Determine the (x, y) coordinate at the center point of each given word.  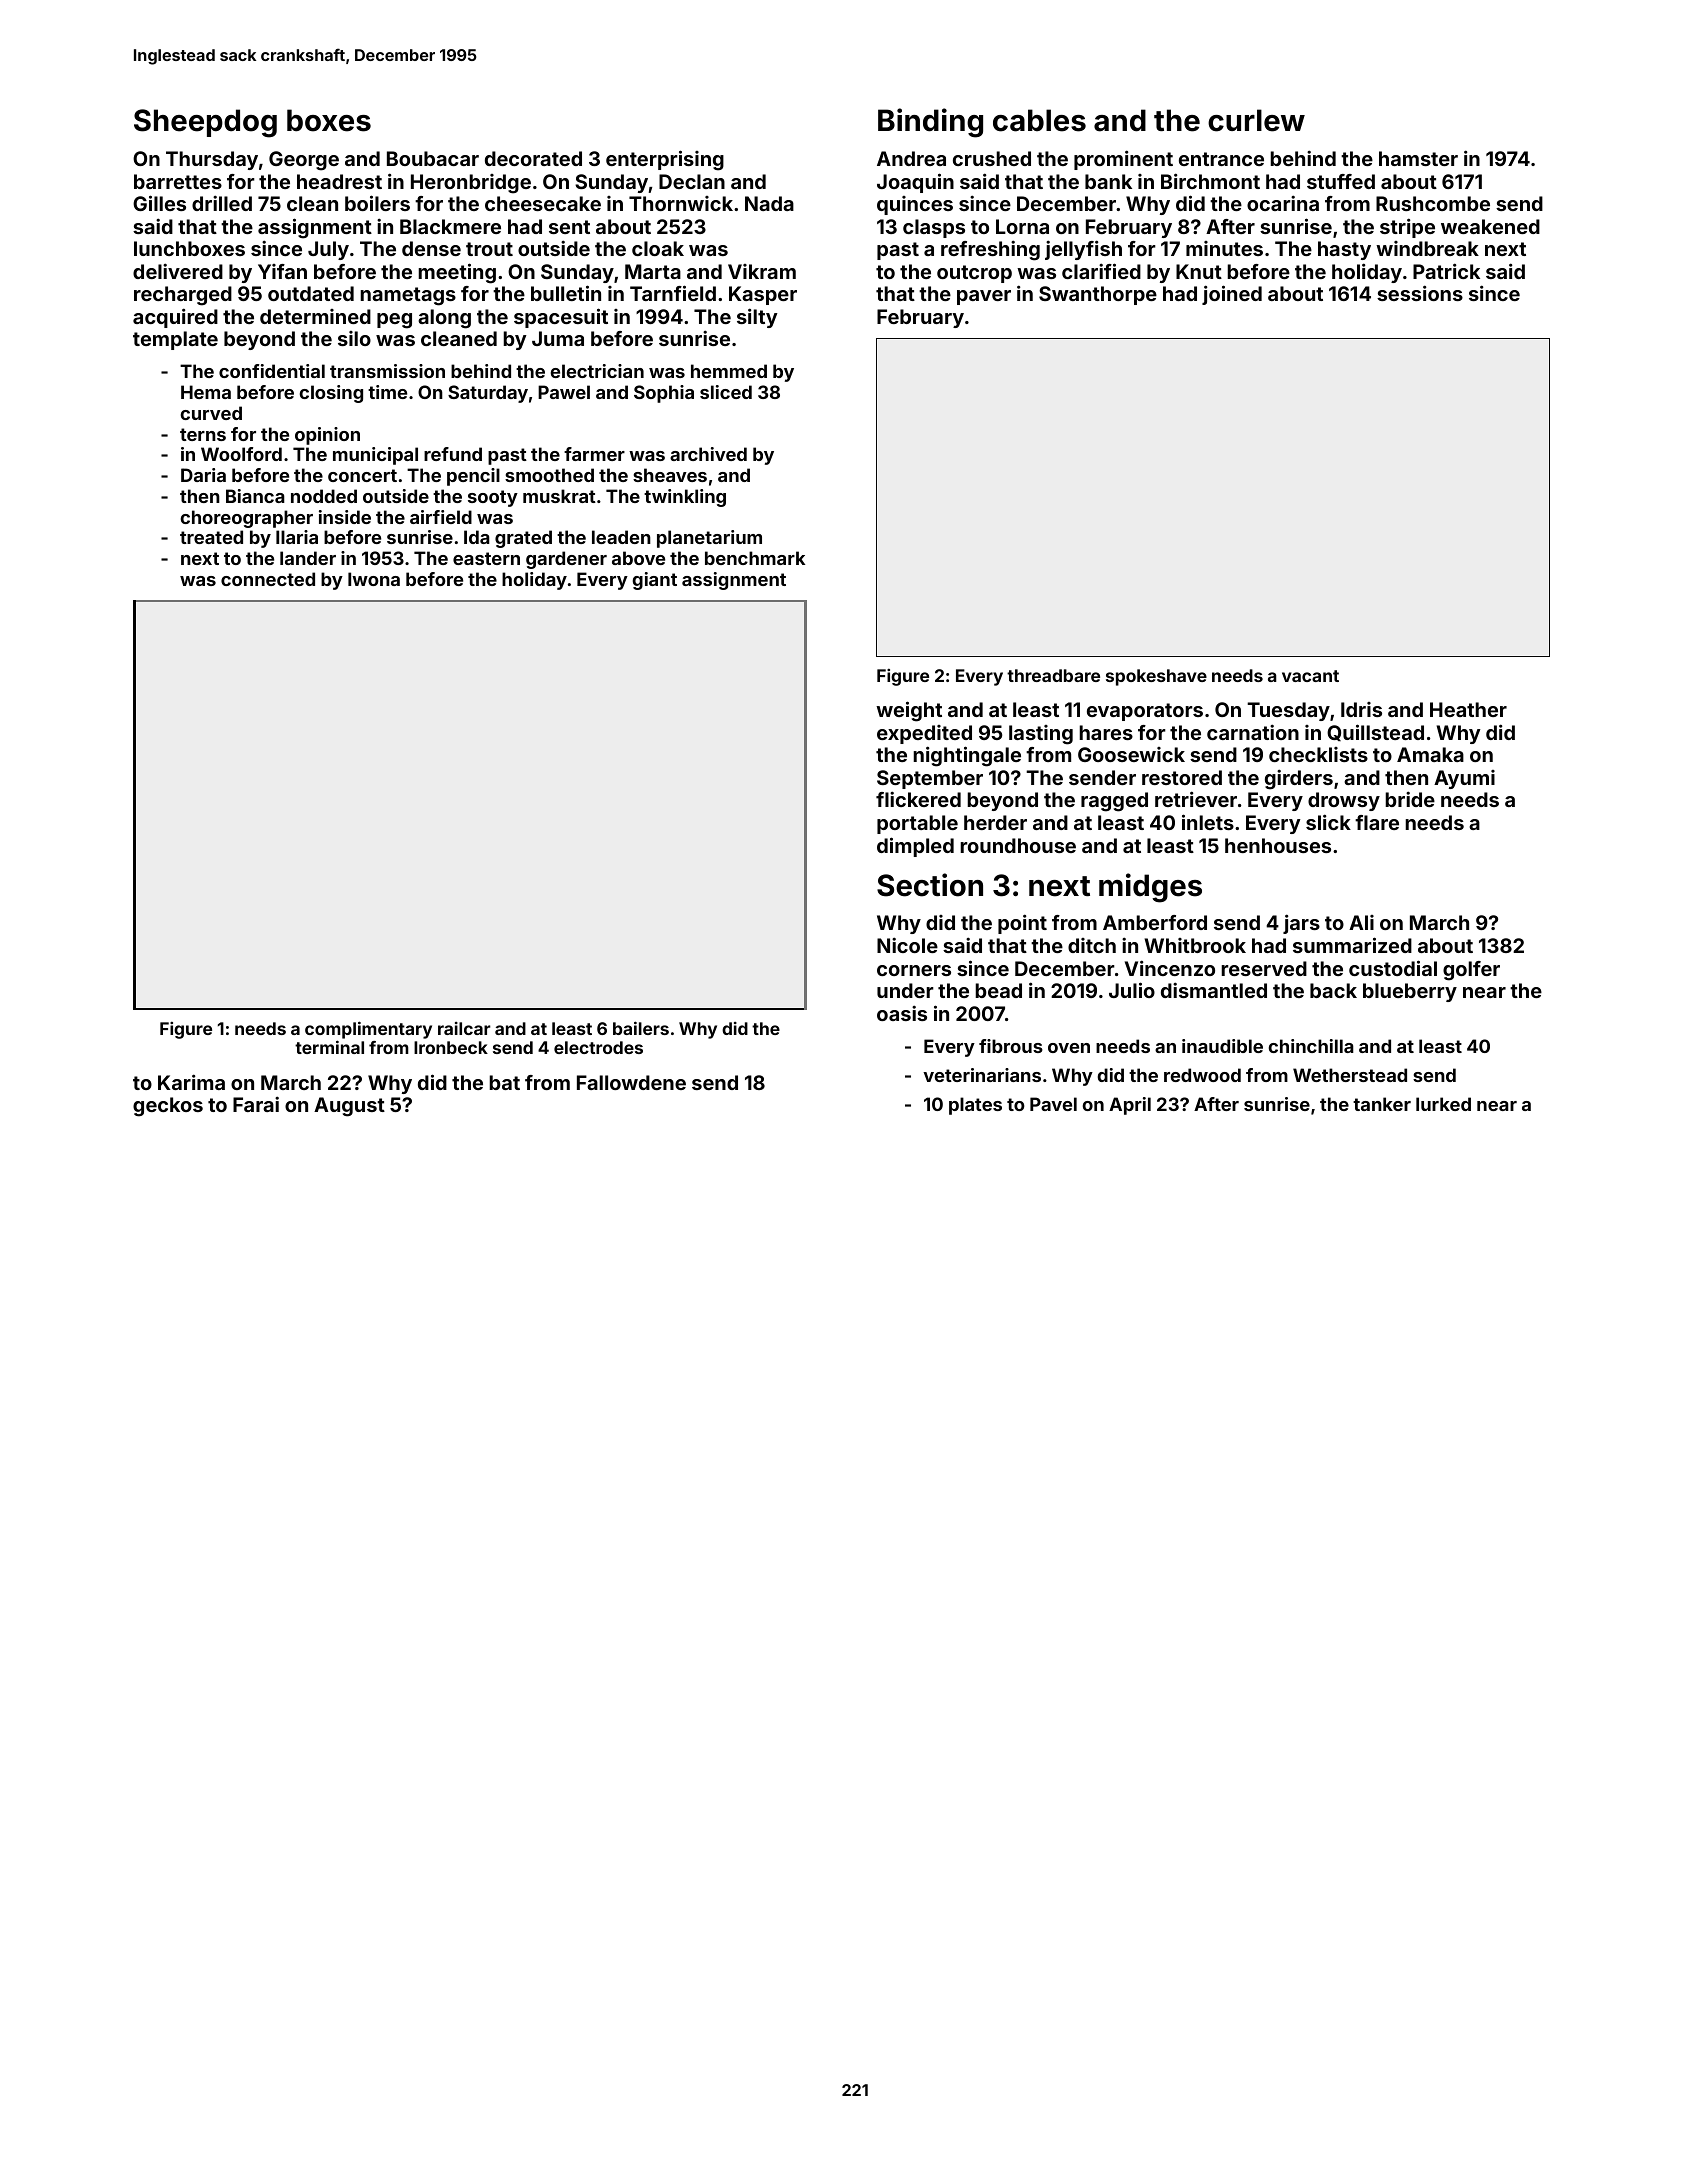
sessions (1420, 293)
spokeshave (1156, 677)
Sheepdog (205, 123)
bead (998, 990)
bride (1410, 799)
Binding (930, 123)
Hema (206, 392)
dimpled (915, 847)
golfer (1471, 971)
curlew (1256, 120)
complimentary (368, 1030)
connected (268, 579)
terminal (329, 1047)
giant (655, 581)
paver (984, 297)
